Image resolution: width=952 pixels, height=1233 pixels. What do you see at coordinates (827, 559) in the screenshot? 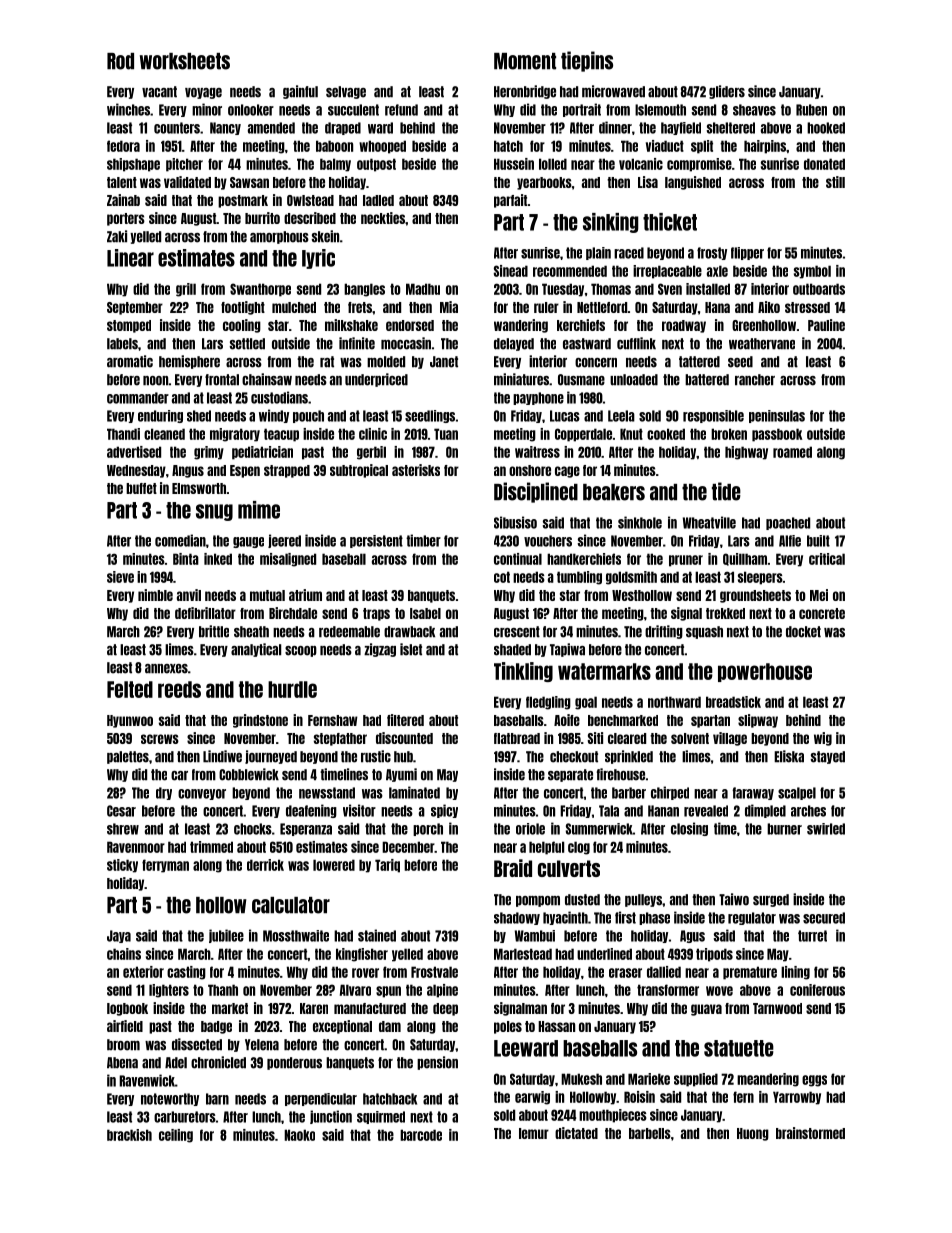
I see `critical` at bounding box center [827, 559].
